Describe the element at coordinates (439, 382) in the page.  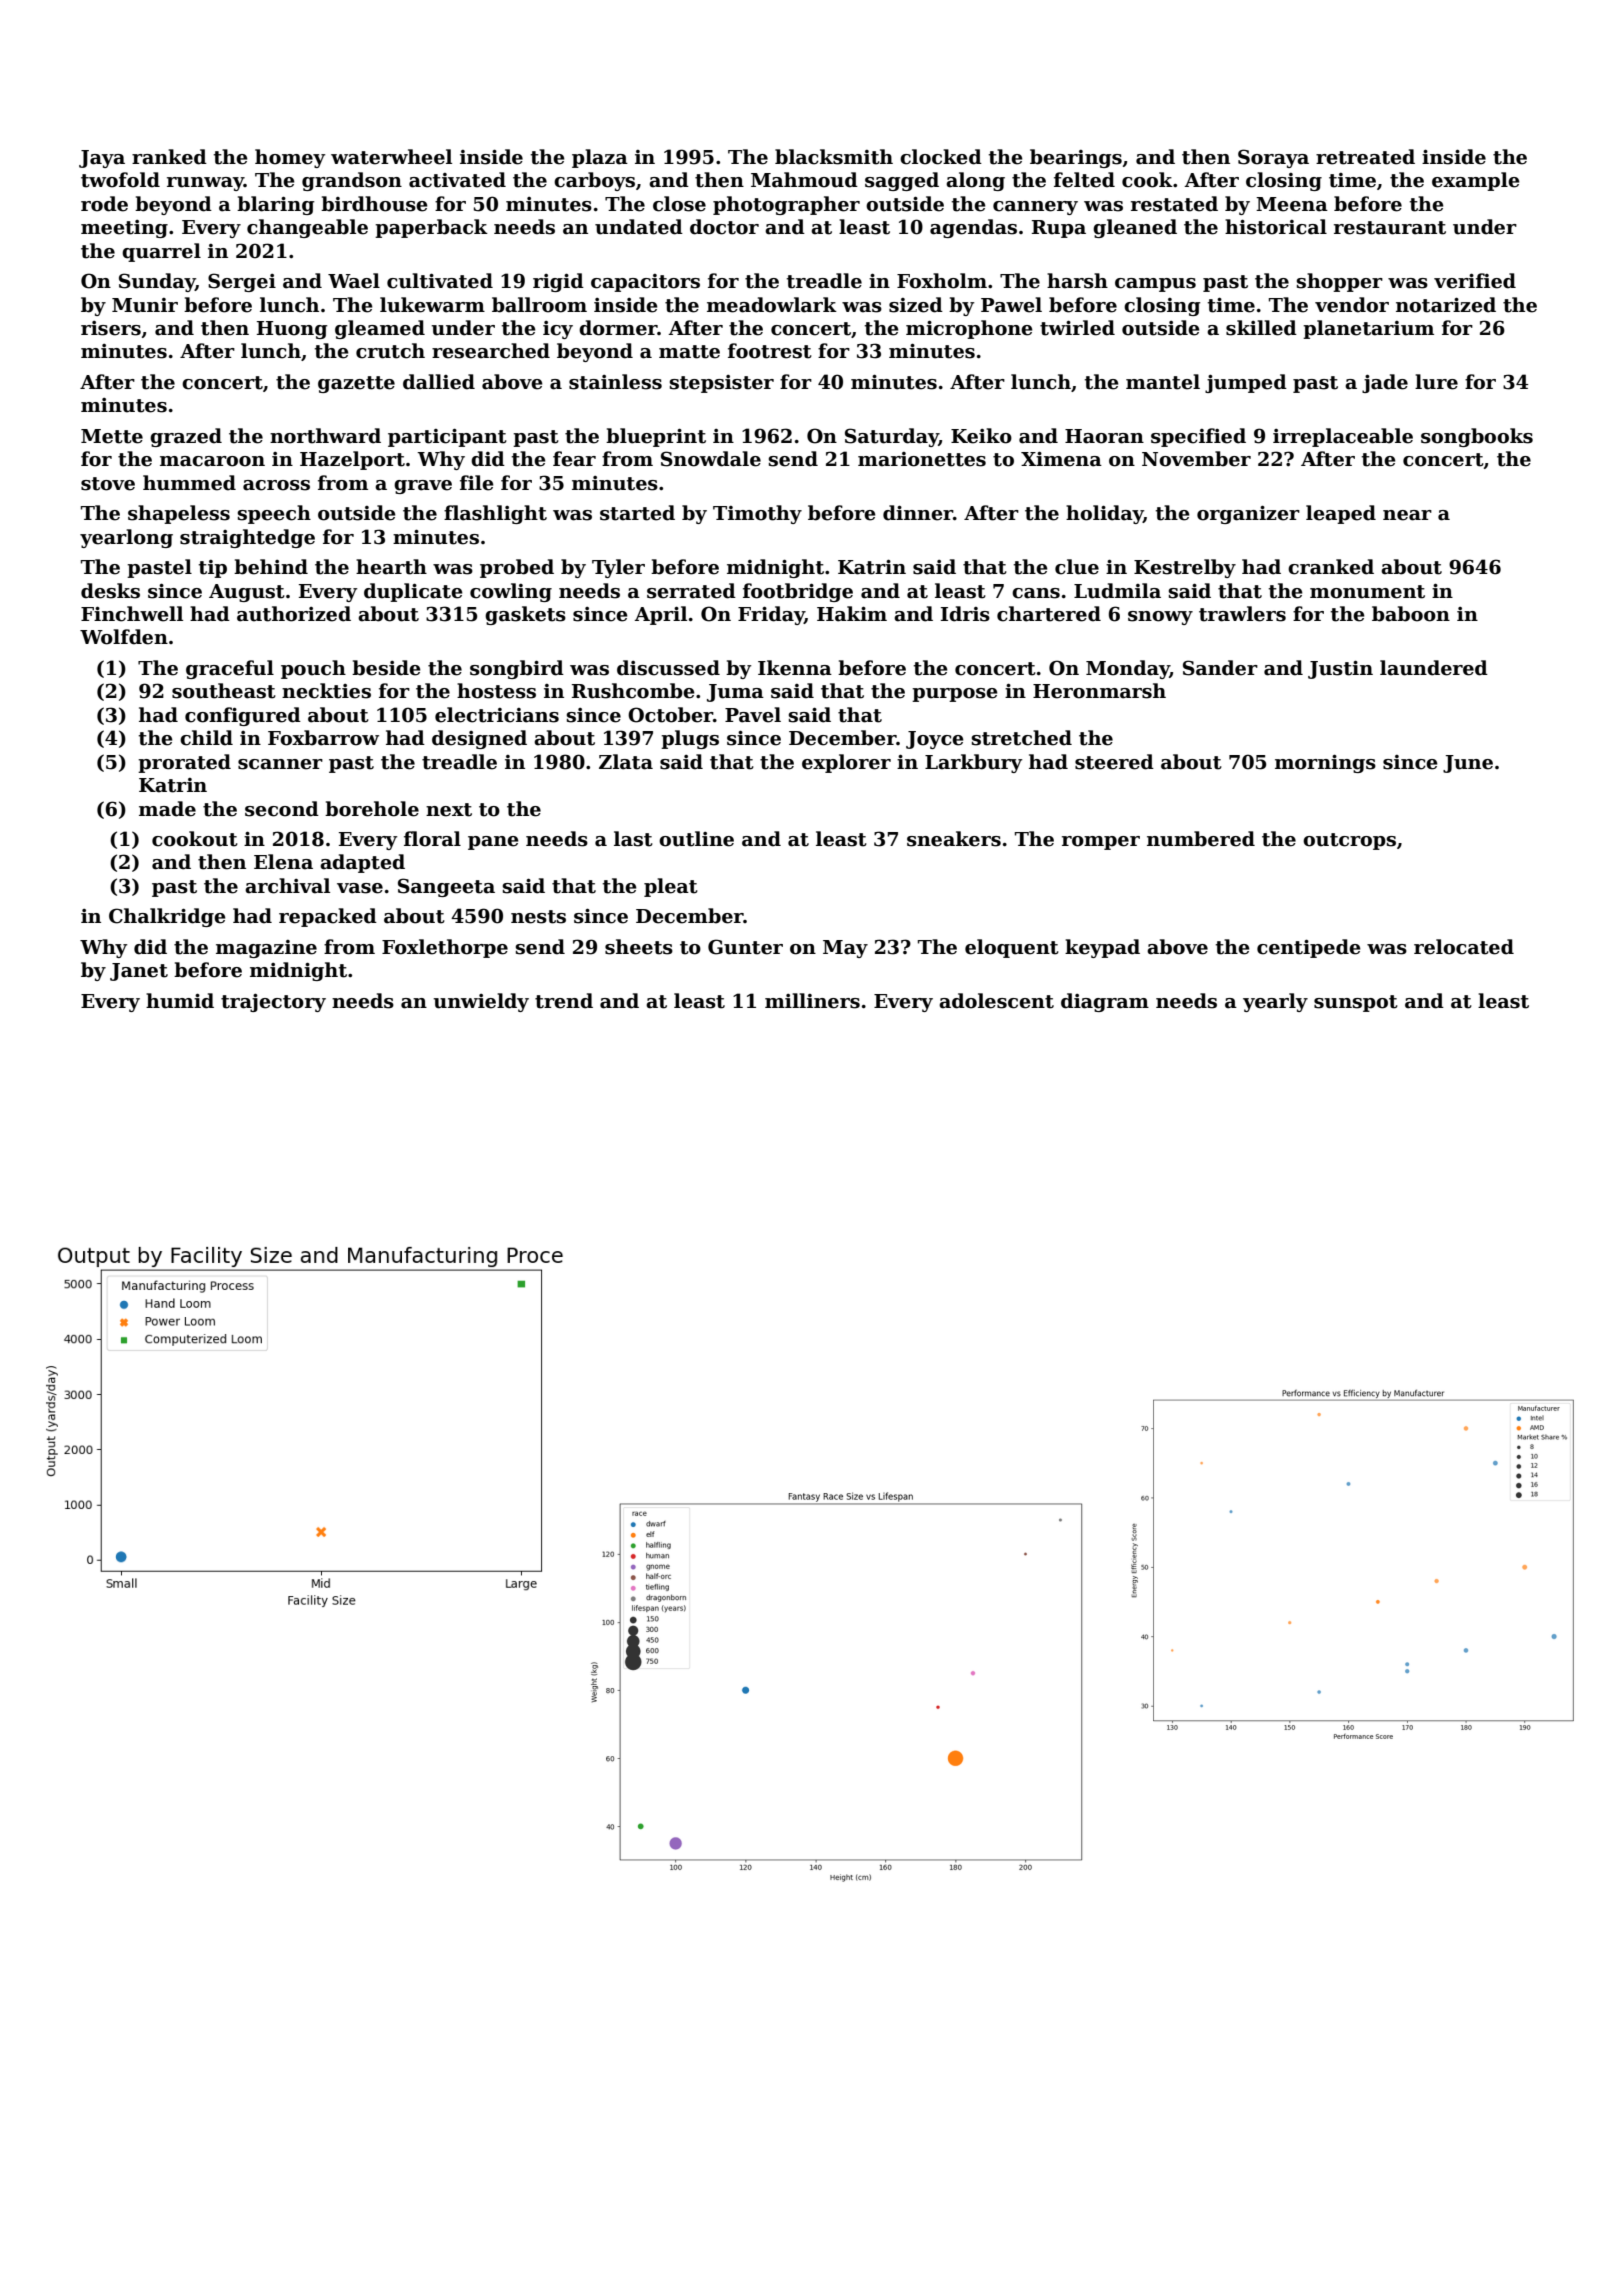
I see `dallied` at that location.
